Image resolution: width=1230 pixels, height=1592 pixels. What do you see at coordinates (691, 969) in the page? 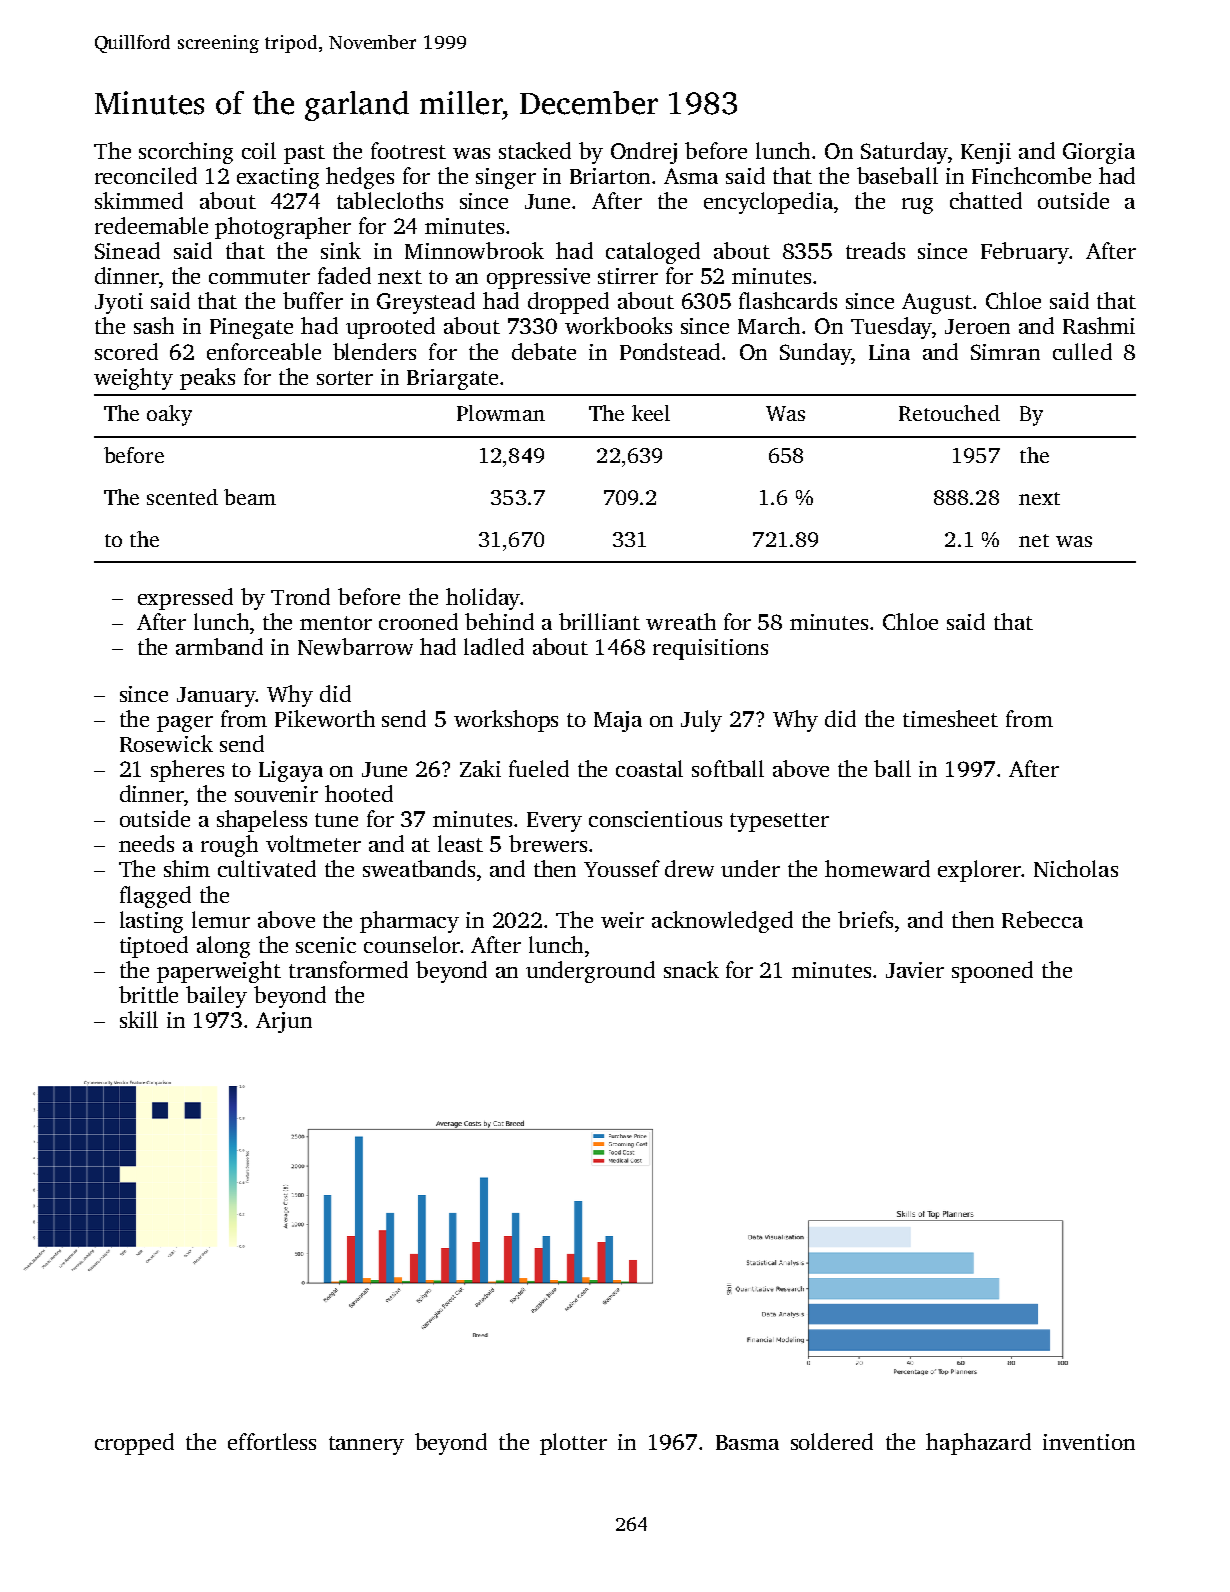
I see `snack` at bounding box center [691, 969].
